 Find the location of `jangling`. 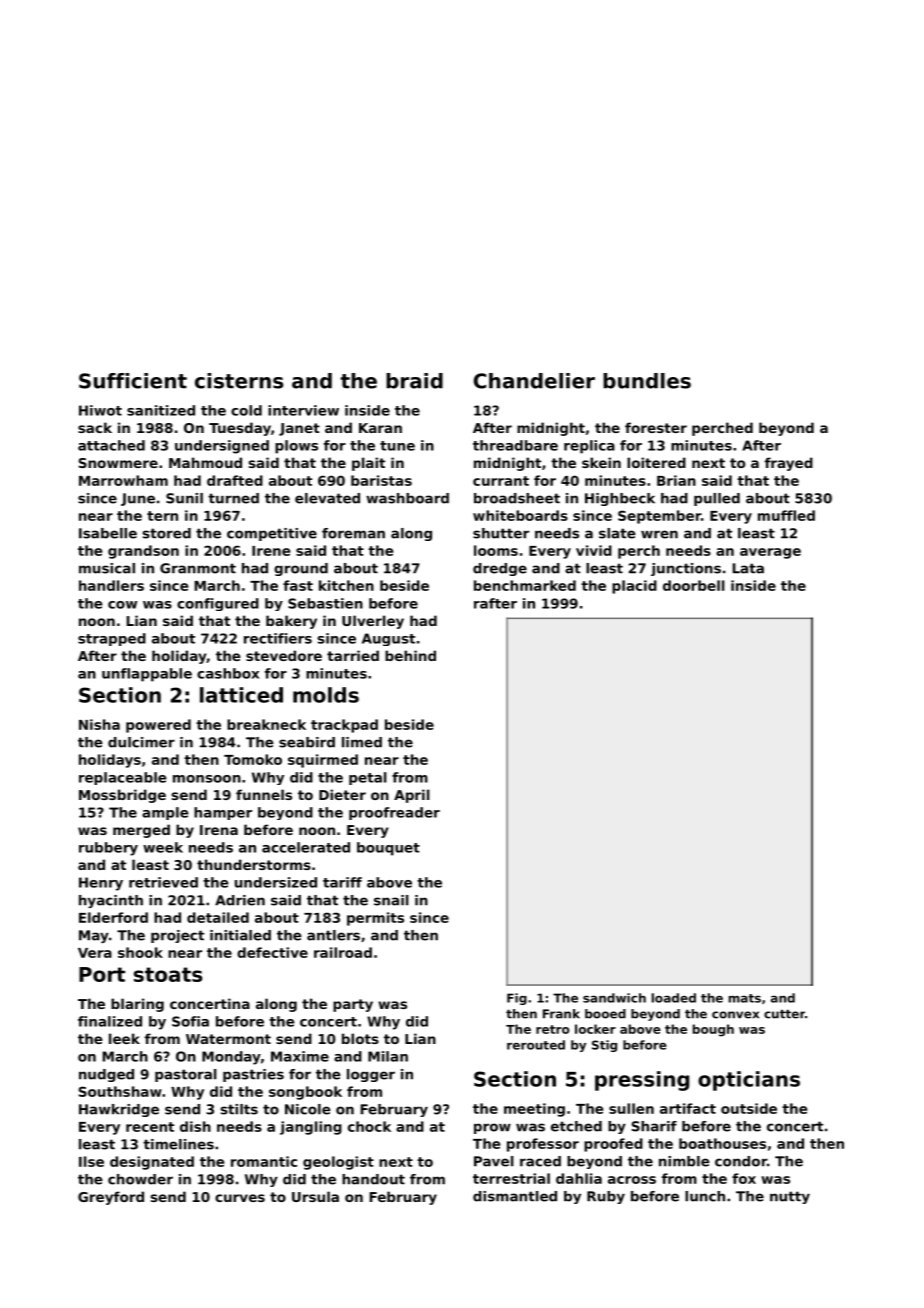

jangling is located at coordinates (311, 1128).
